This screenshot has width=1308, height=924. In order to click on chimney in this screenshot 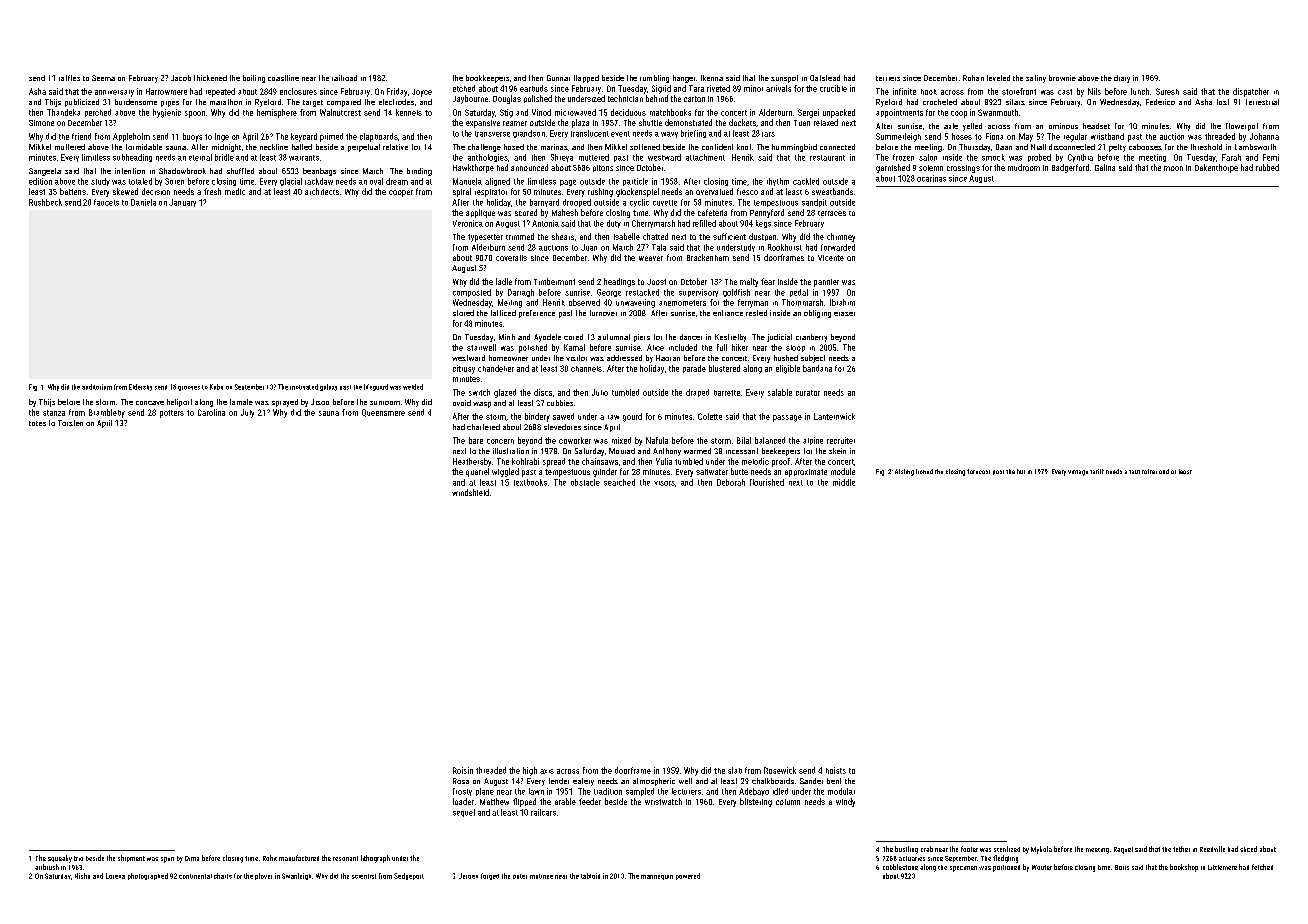, I will do `click(841, 237)`.
